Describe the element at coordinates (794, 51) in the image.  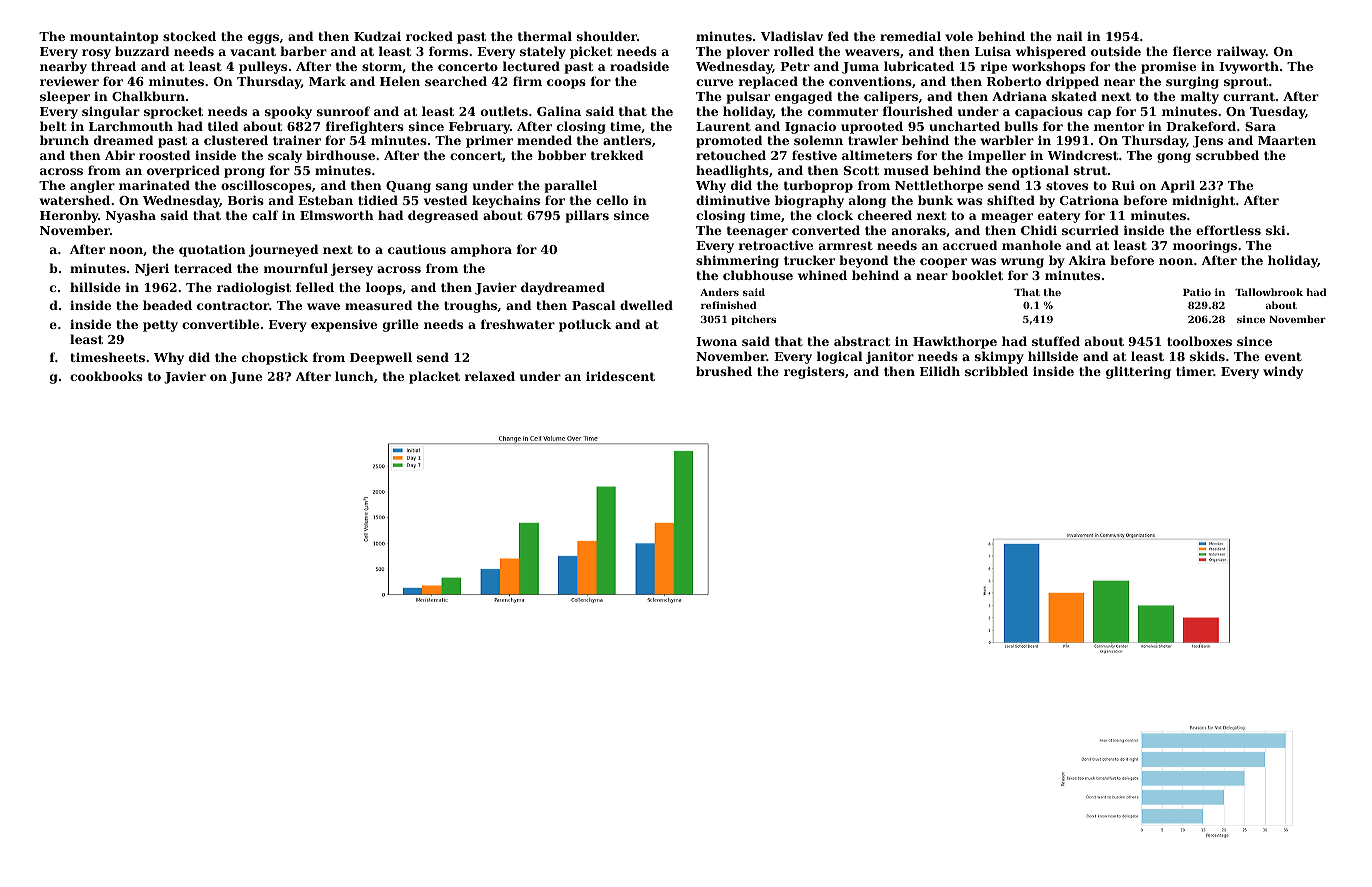
I see `rolled` at that location.
